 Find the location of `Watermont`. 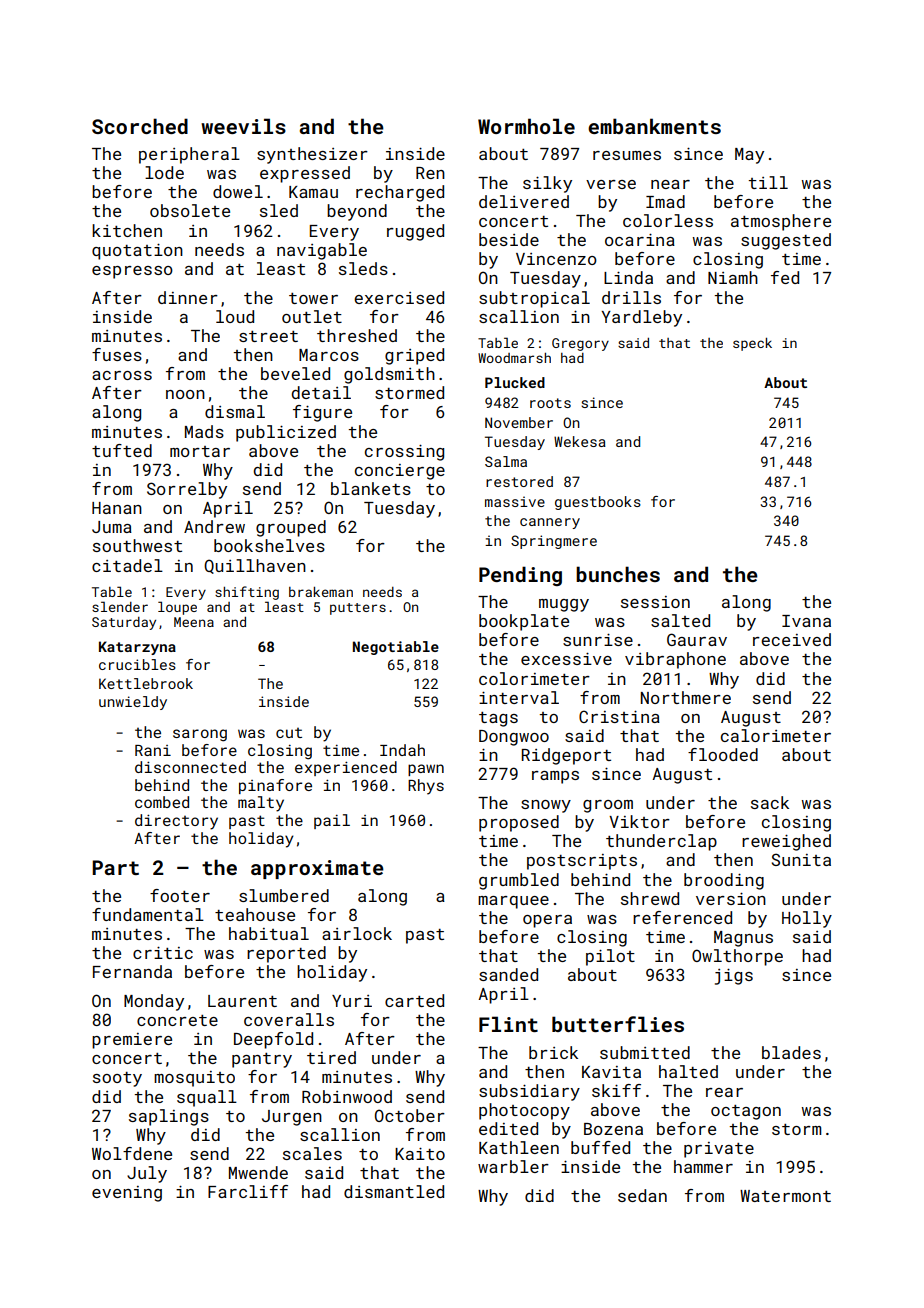

Watermont is located at coordinates (785, 1196).
